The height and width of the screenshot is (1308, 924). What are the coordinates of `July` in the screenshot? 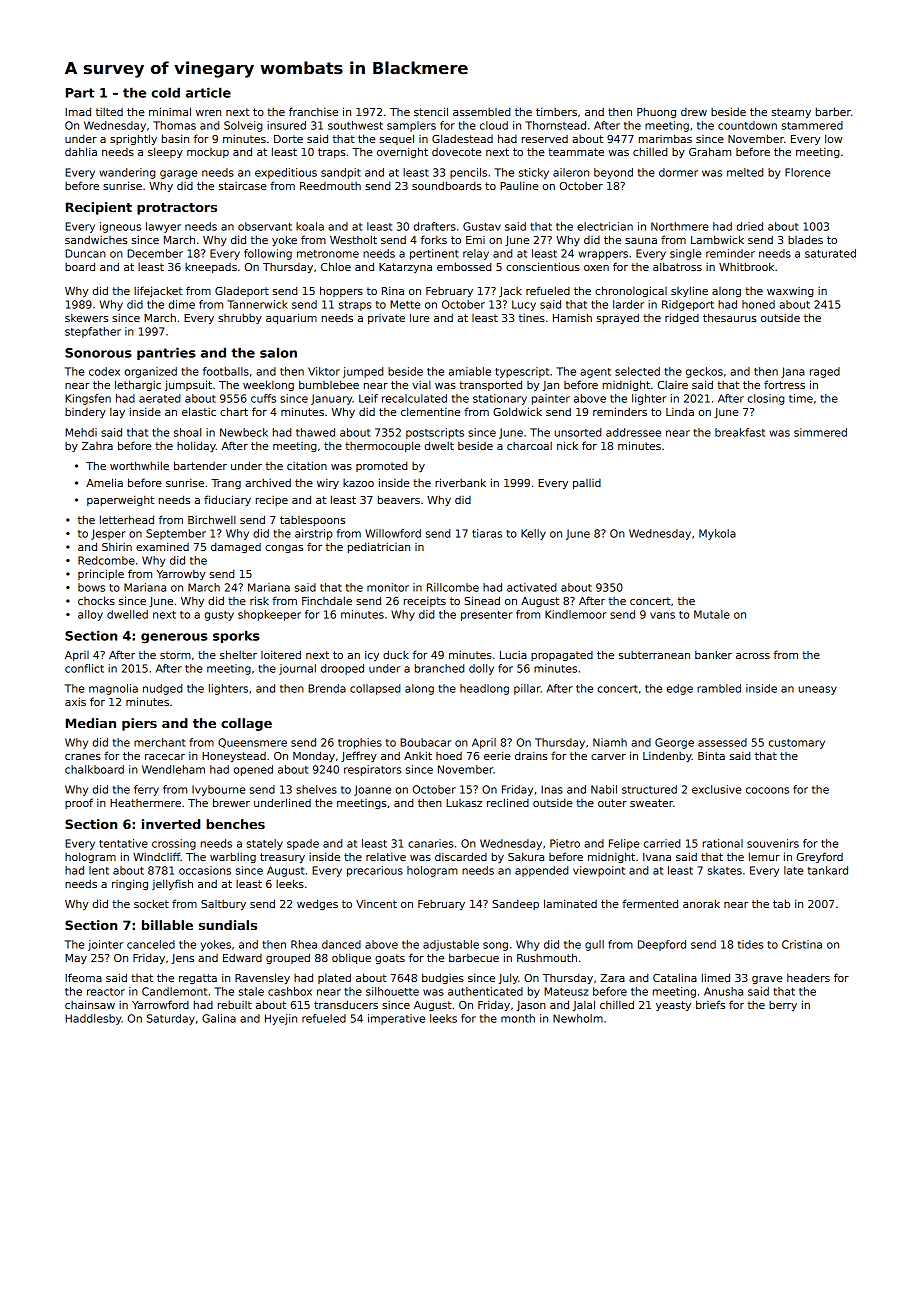 It's located at (508, 978).
